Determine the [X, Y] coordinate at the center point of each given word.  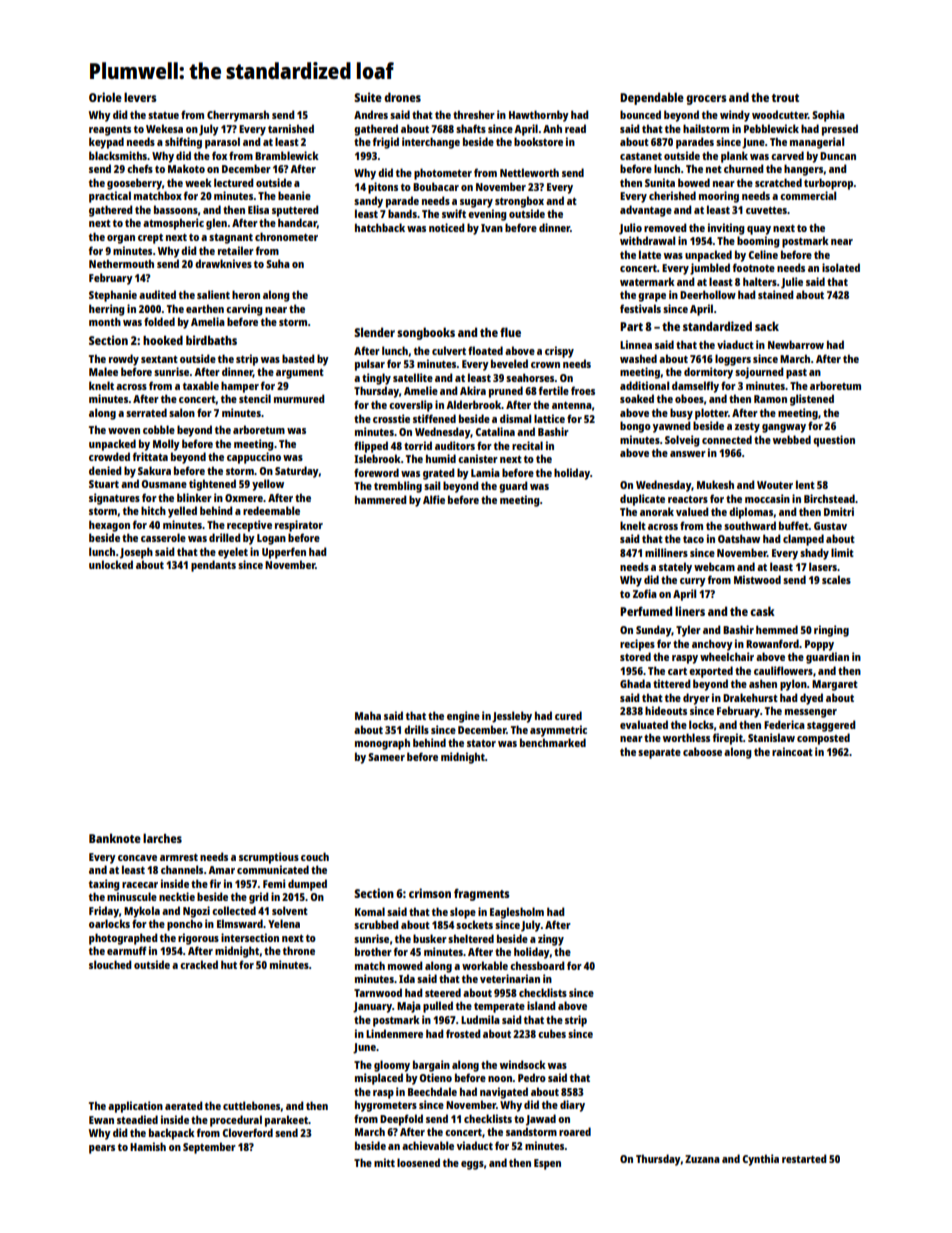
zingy [551, 940]
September [209, 1148]
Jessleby [512, 717]
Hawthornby [539, 116]
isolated [841, 267]
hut [229, 964]
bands [402, 213]
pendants [213, 566]
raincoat [792, 751]
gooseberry [134, 184]
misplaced [379, 1079]
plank [734, 157]
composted [823, 739]
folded [159, 321]
